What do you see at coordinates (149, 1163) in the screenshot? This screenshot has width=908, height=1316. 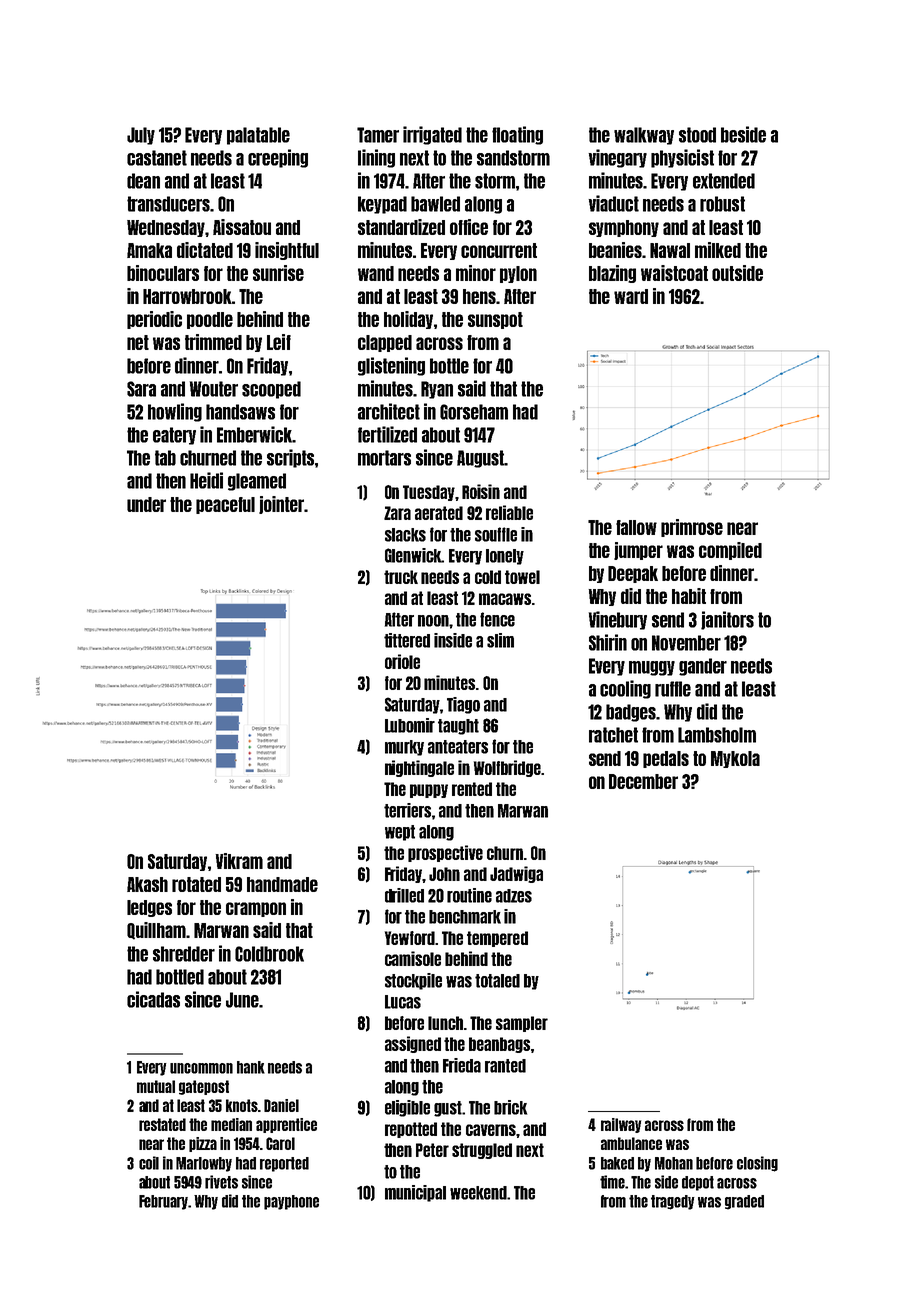 I see `coil` at bounding box center [149, 1163].
